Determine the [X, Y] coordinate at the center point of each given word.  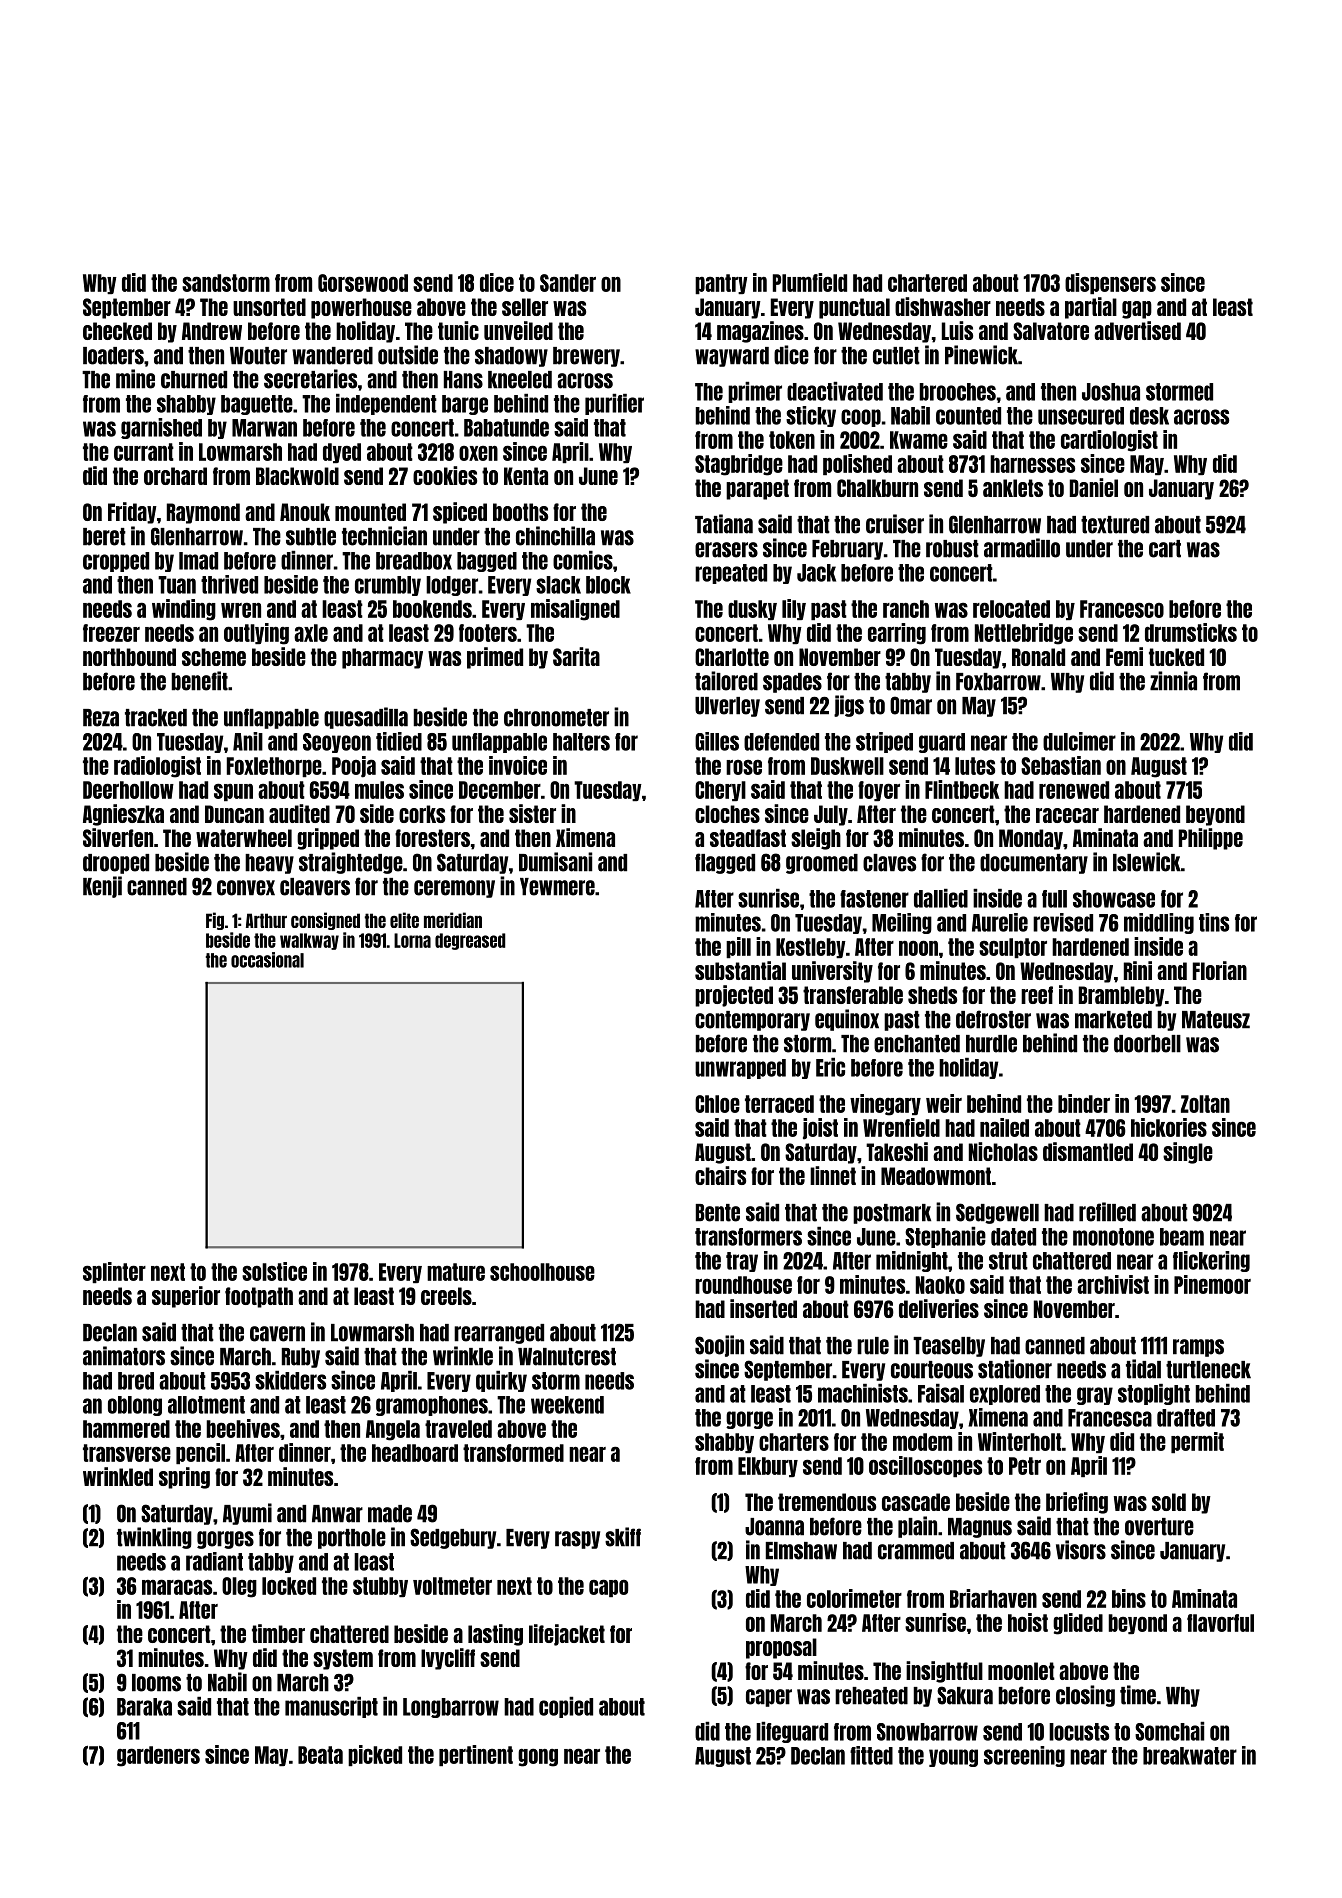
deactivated [835, 391]
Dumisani [555, 862]
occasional [267, 960]
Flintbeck [962, 789]
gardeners [158, 1756]
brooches [957, 392]
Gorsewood [363, 283]
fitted [871, 1755]
